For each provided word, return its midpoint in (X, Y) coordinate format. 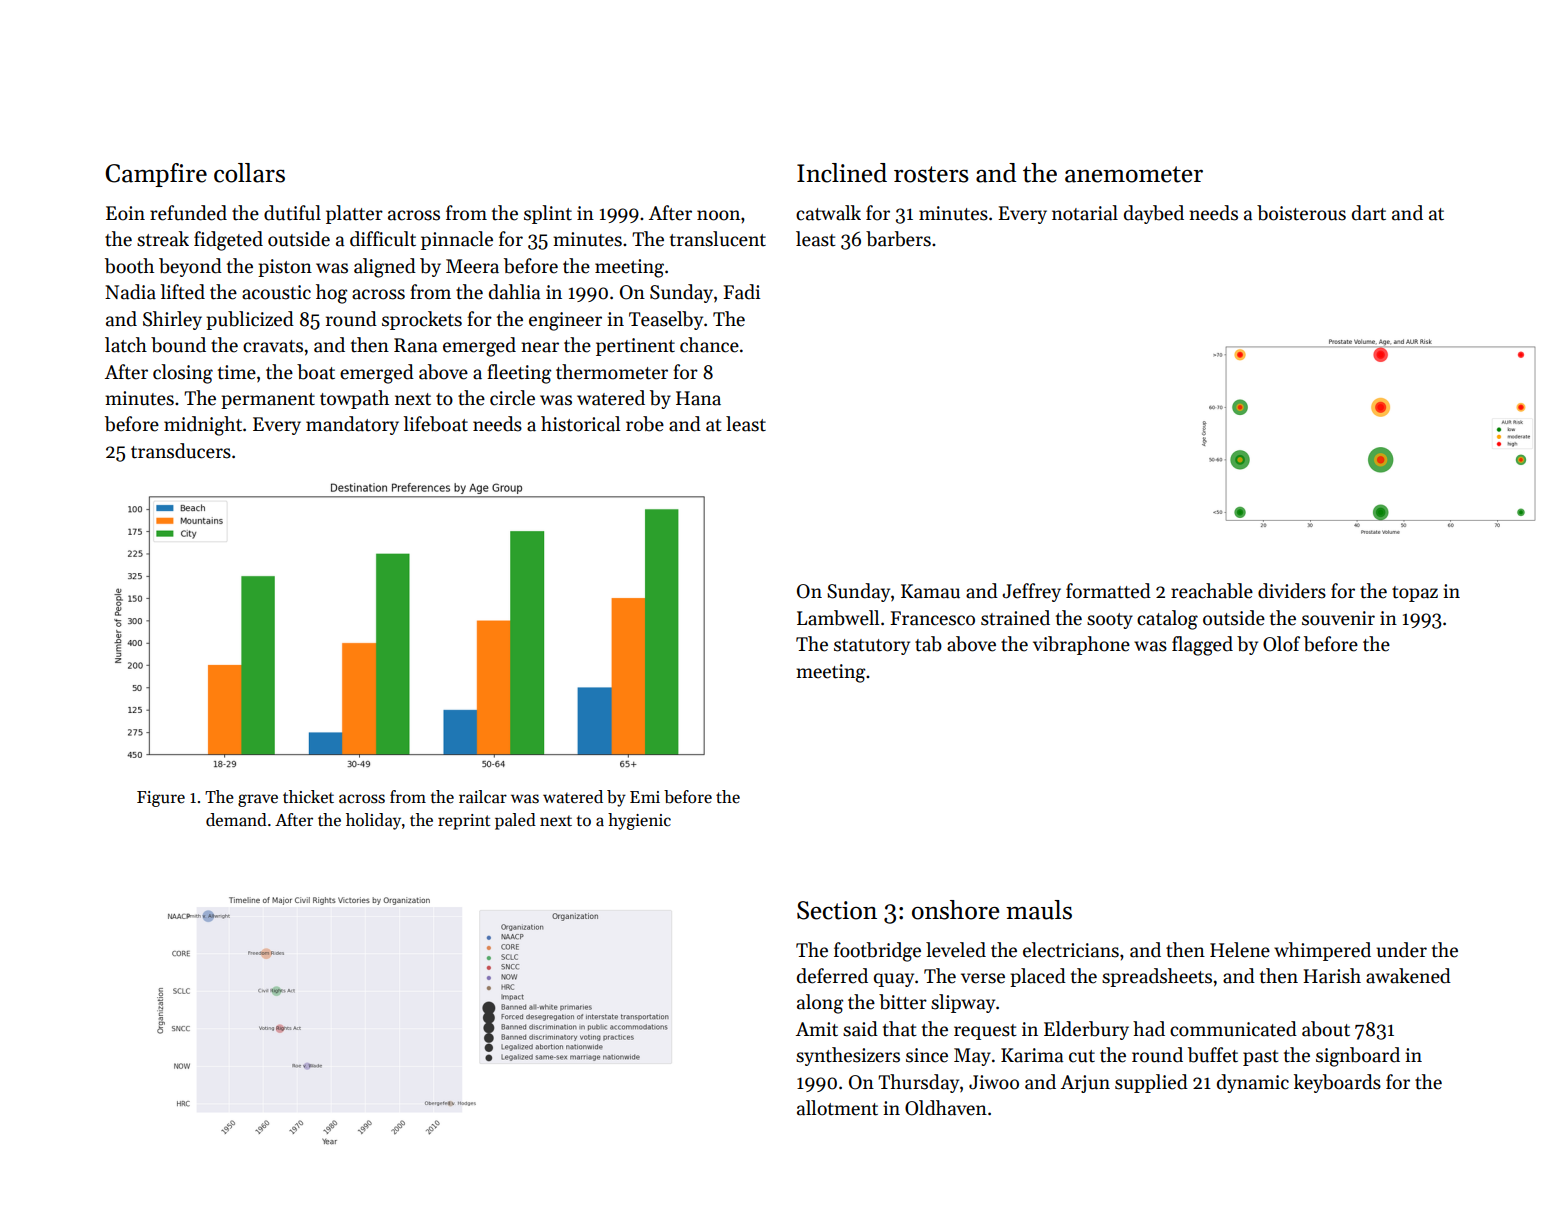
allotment (837, 1108)
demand (236, 820)
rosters (931, 174)
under (1401, 950)
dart (1369, 213)
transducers (181, 451)
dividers (1292, 591)
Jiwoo (994, 1082)
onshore (955, 910)
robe (645, 424)
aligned (385, 268)
